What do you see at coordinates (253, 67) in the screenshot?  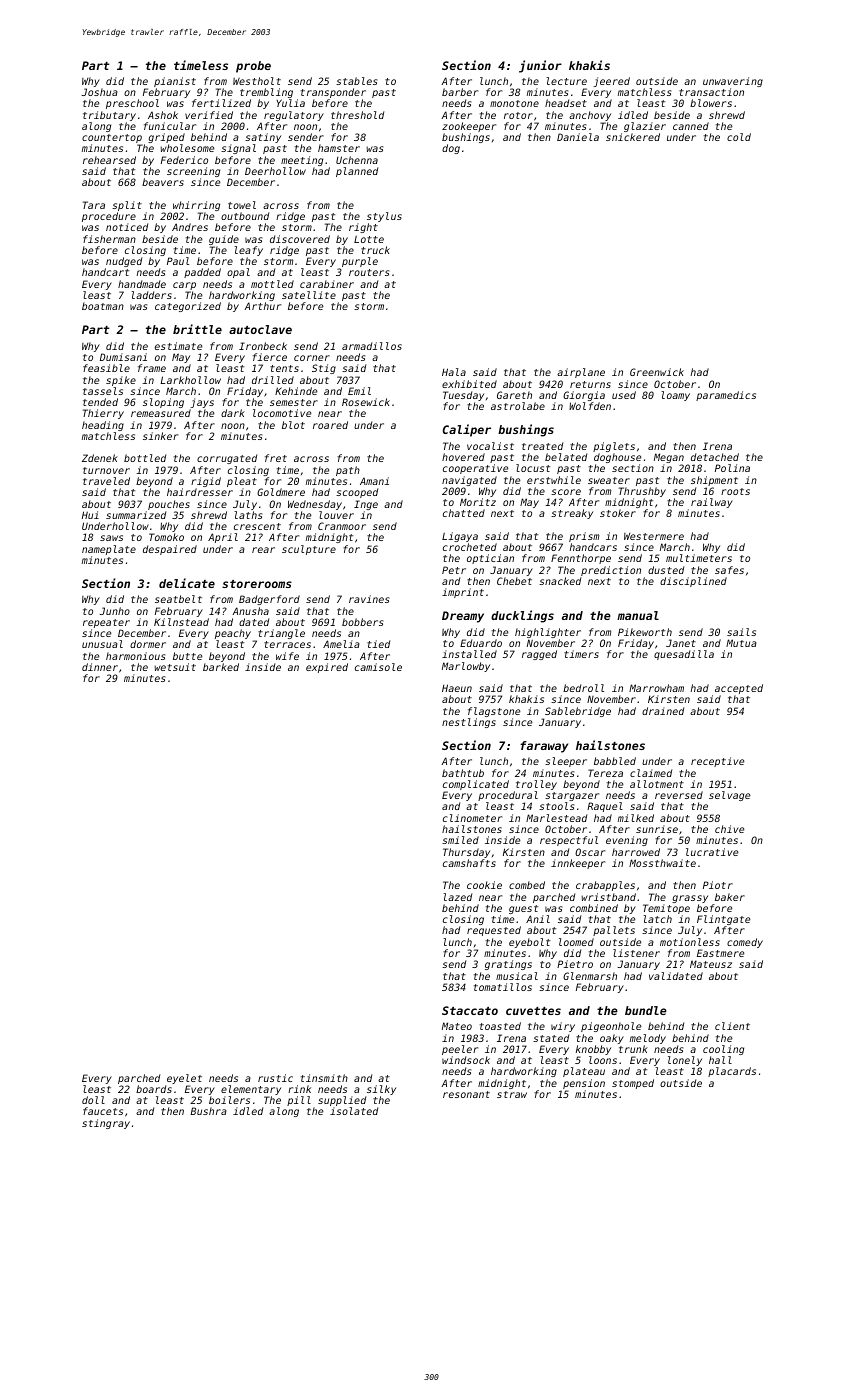 I see `probe` at bounding box center [253, 67].
